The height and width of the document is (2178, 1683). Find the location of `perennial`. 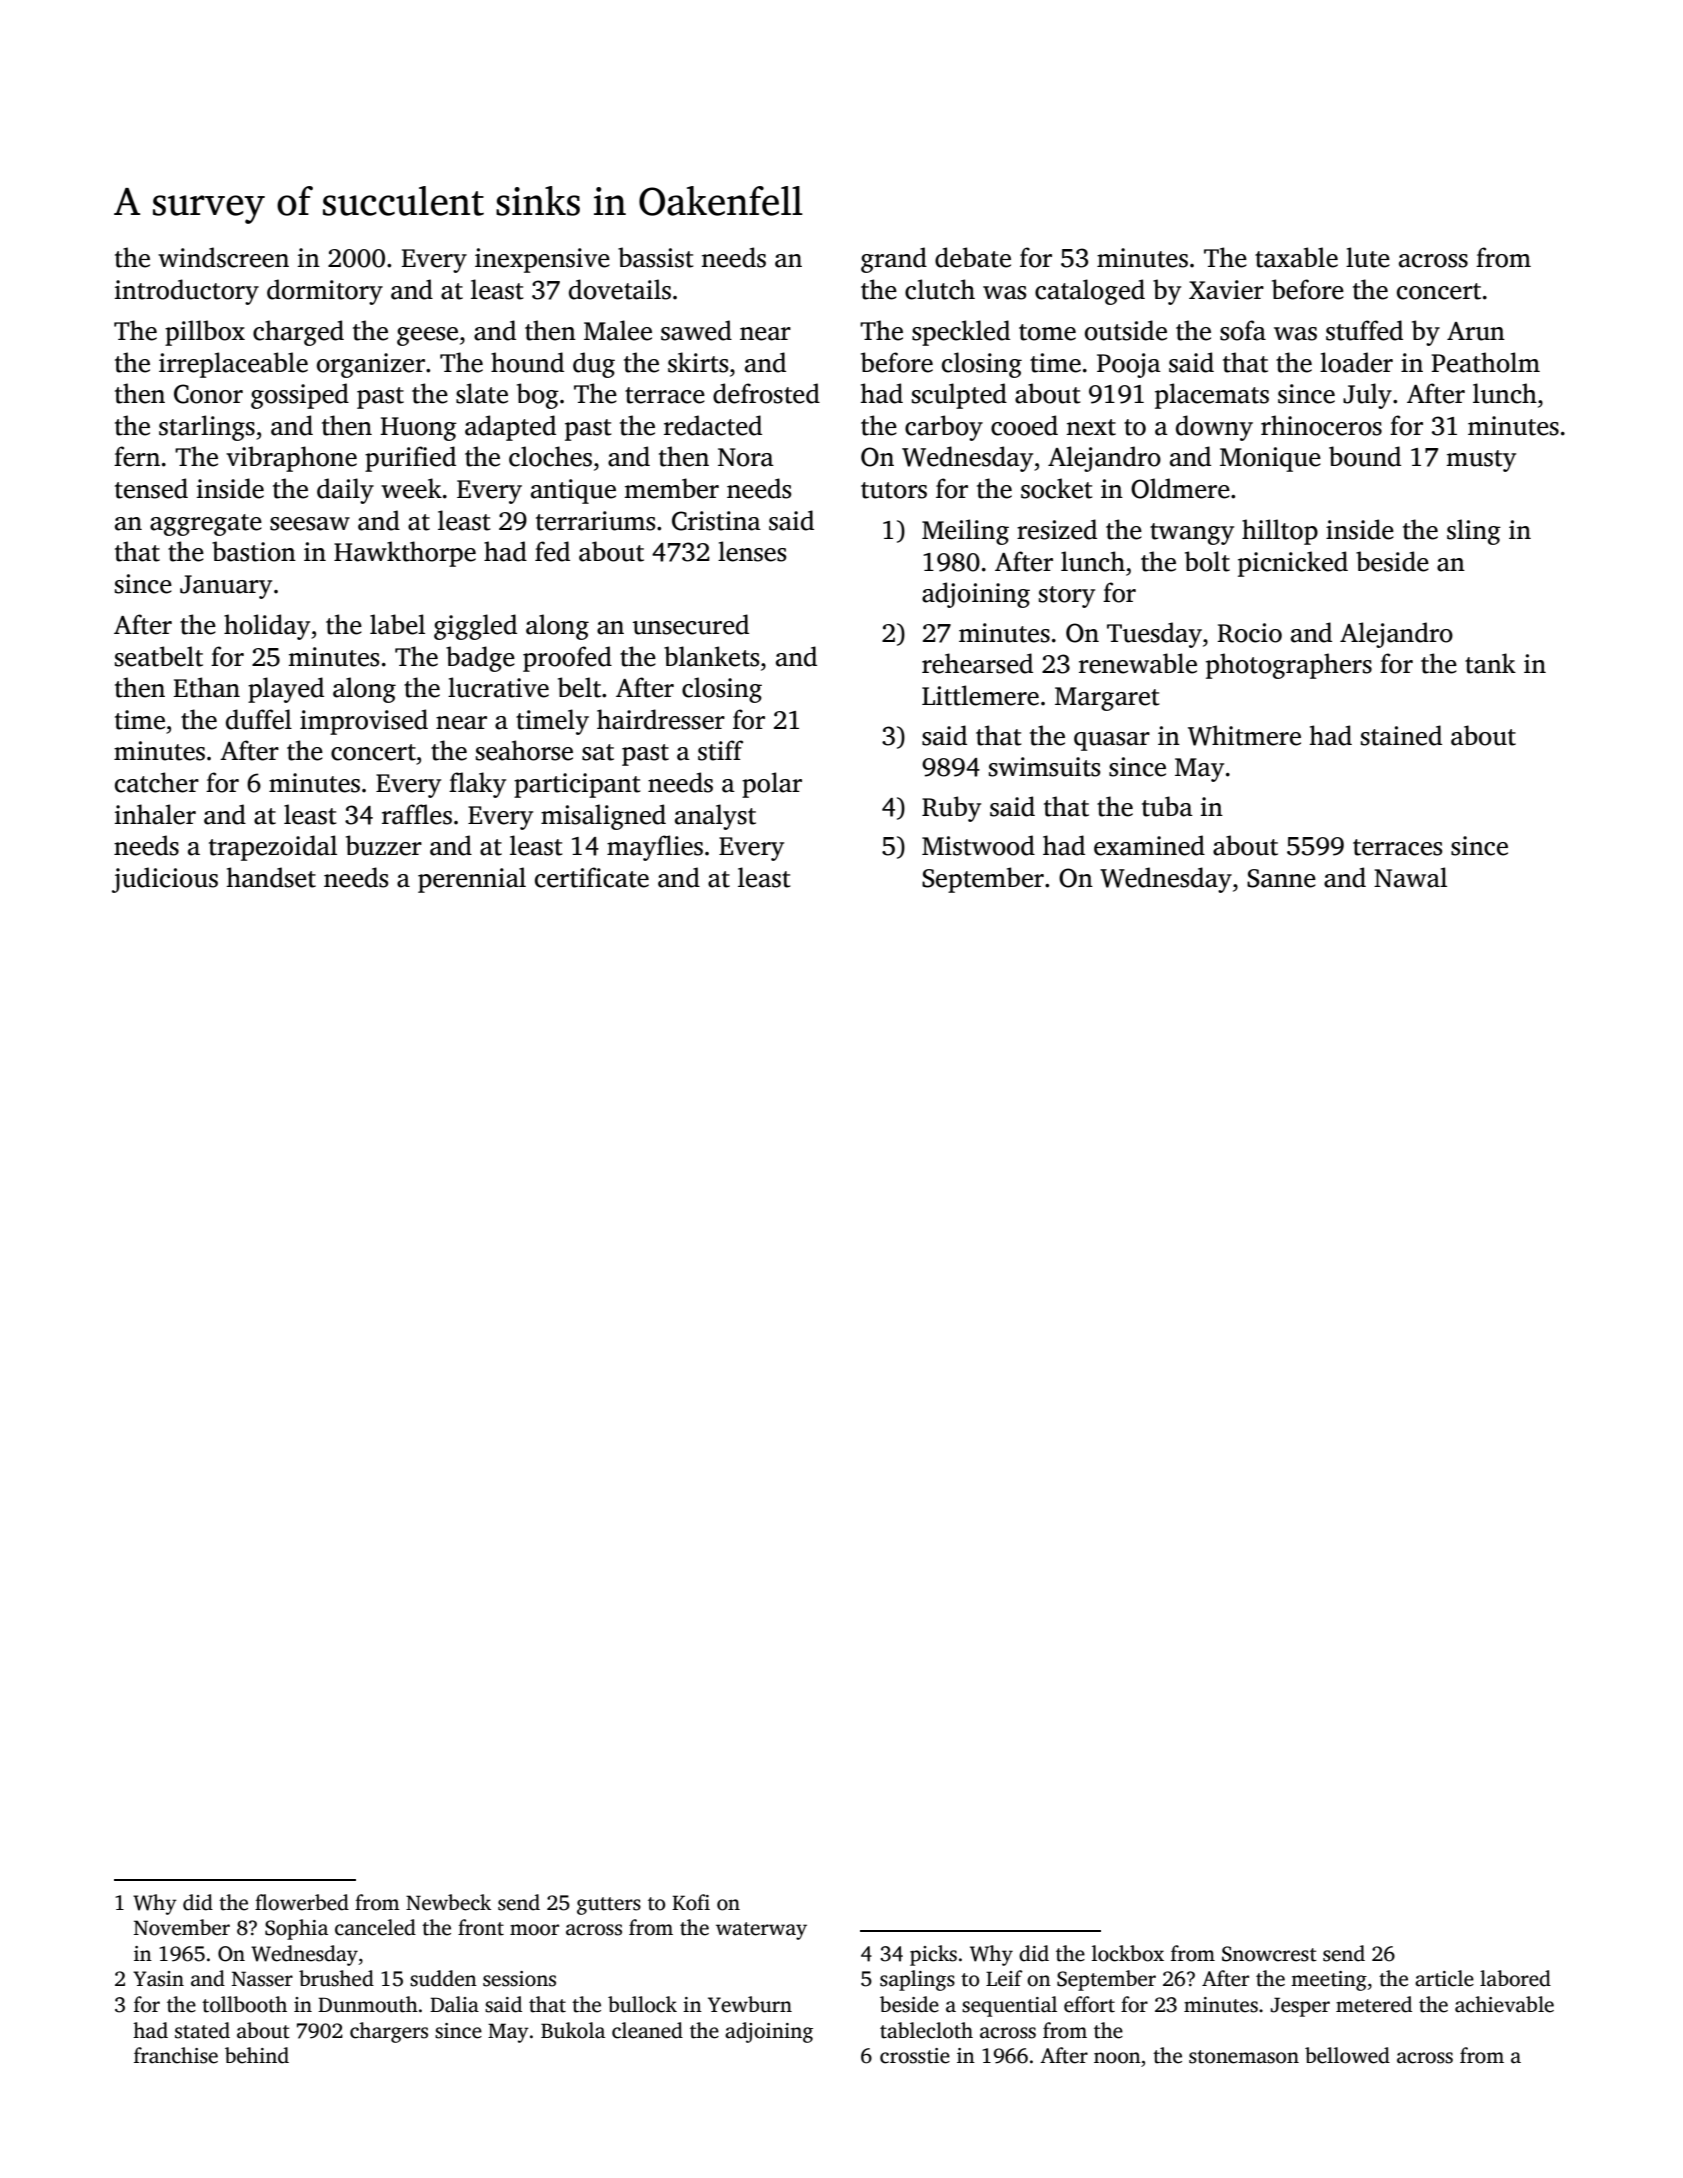

perennial is located at coordinates (472, 880).
